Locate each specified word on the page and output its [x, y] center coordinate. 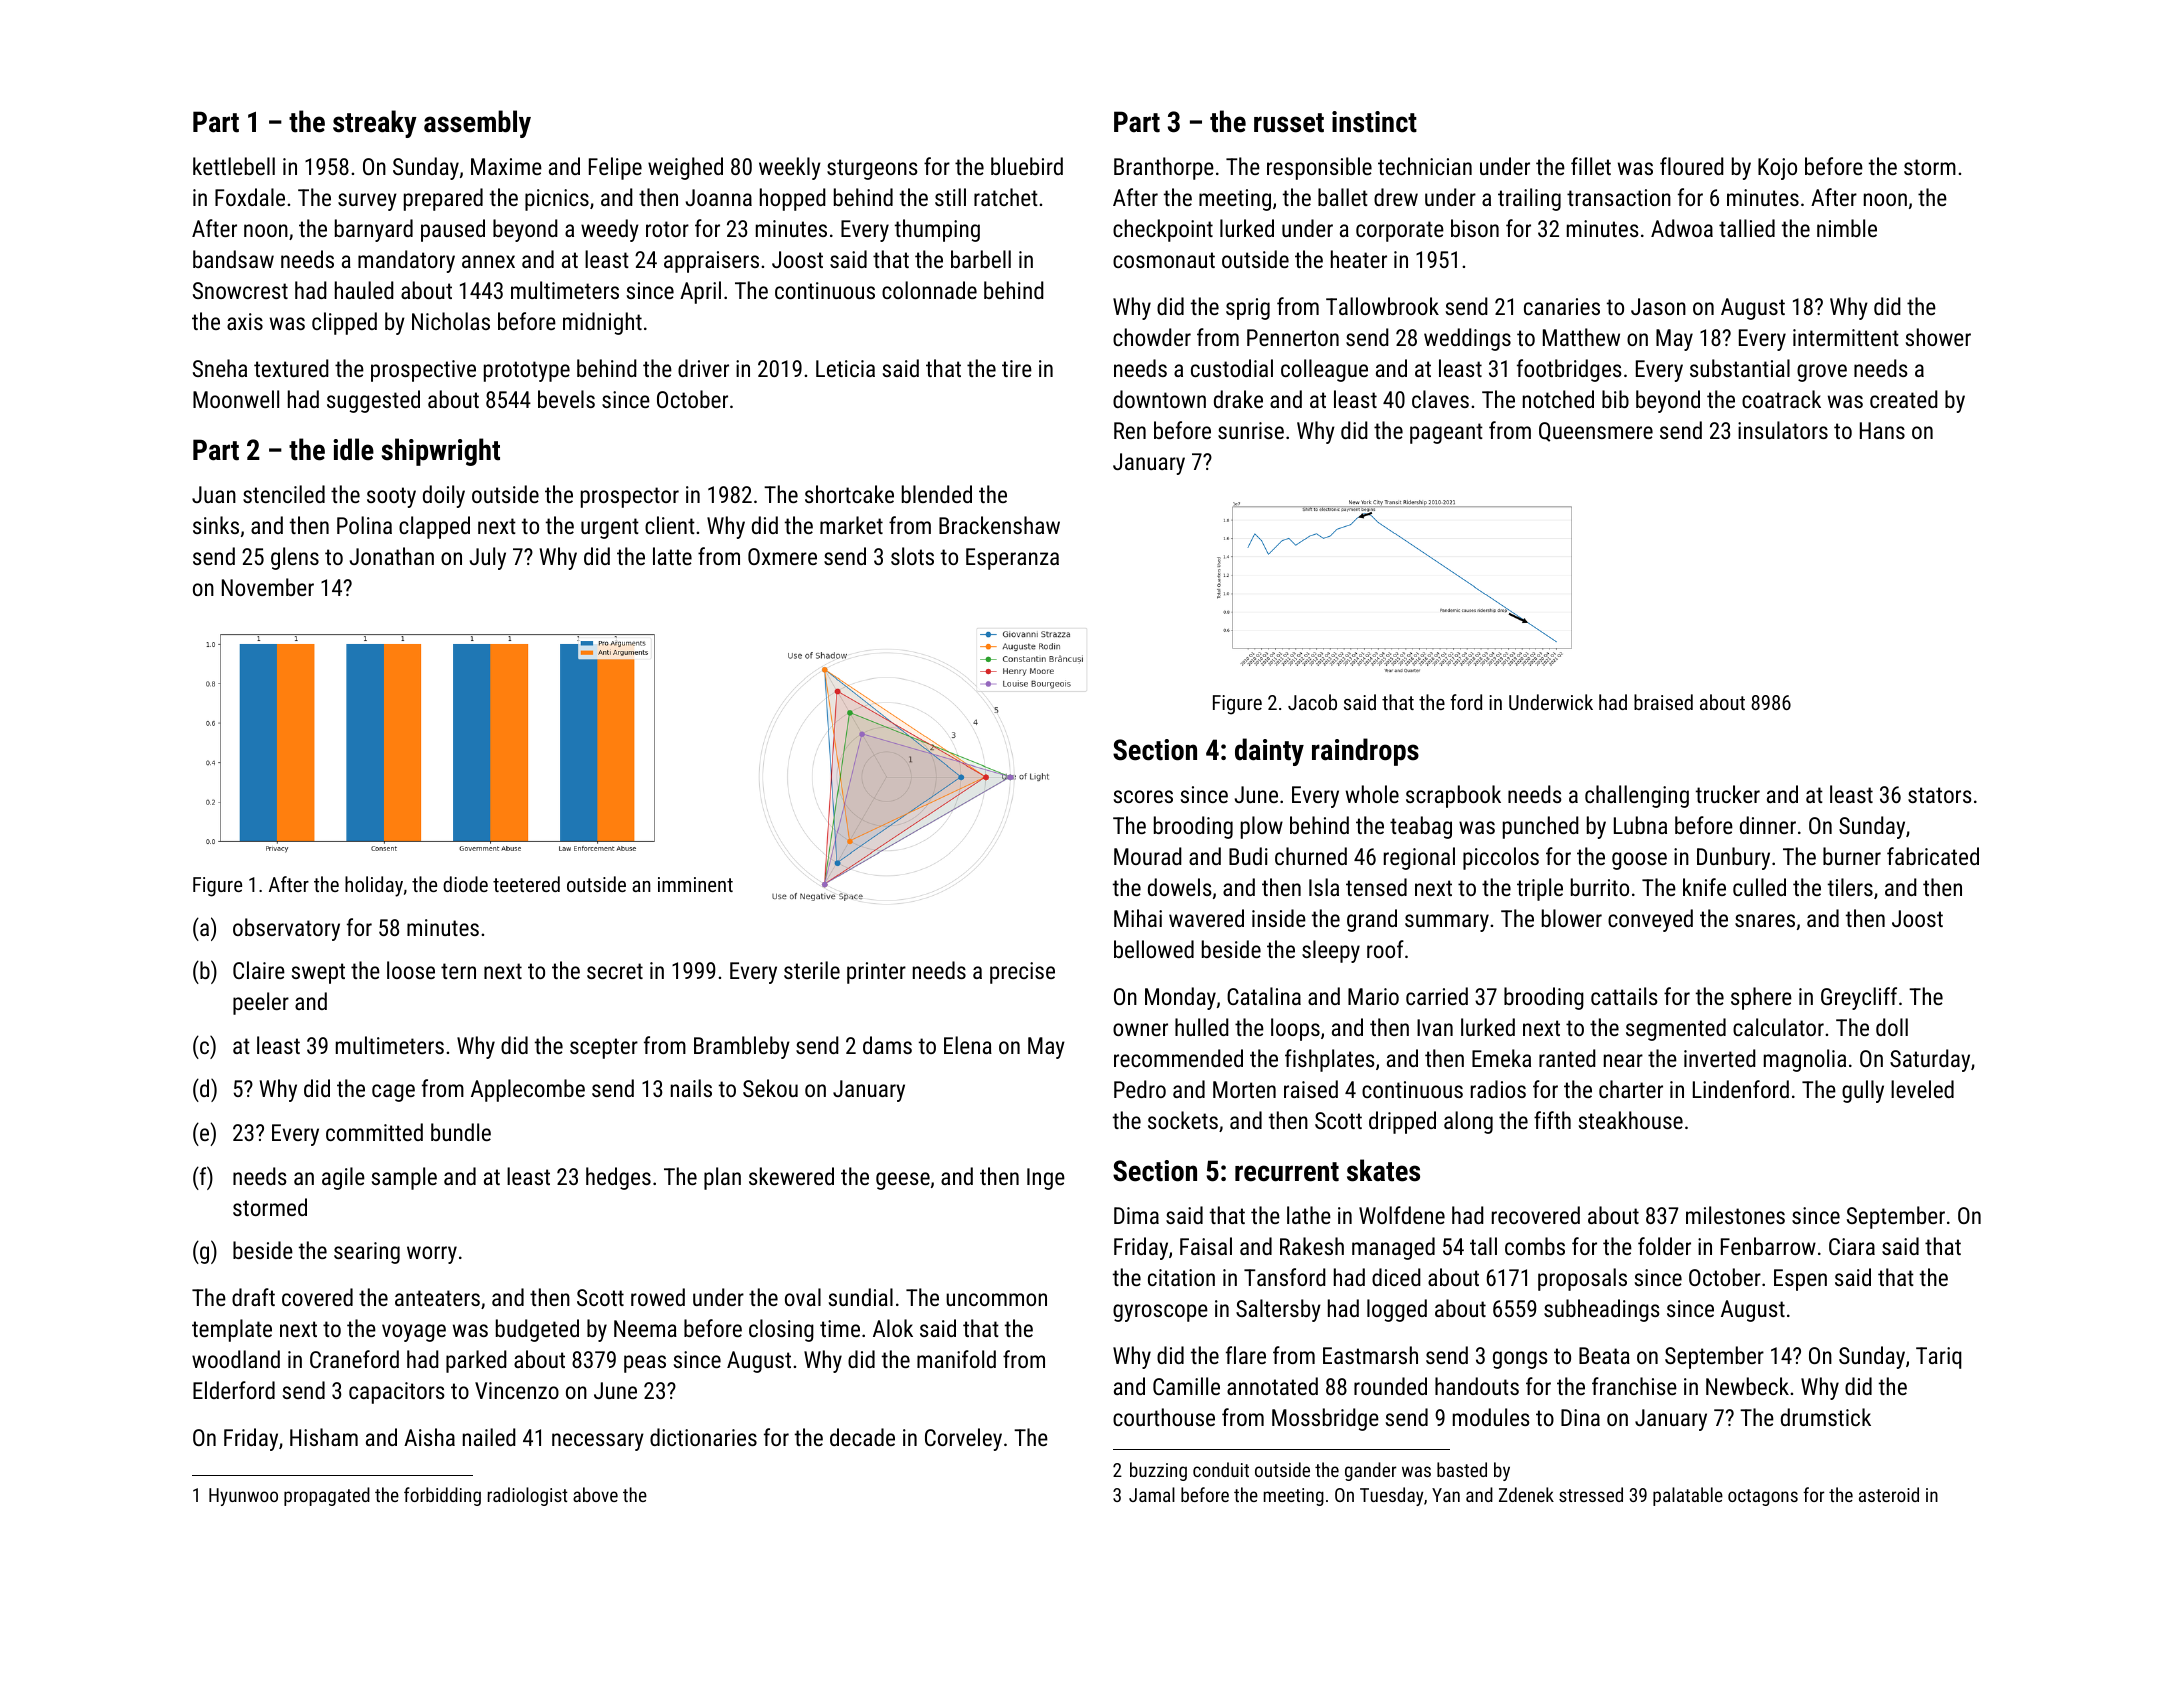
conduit [1221, 1469]
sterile [812, 970]
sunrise [1251, 430]
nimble [1847, 228]
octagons [1763, 1497]
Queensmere [1596, 432]
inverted [1720, 1058]
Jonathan [392, 556]
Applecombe [528, 1090]
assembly [477, 124]
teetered [526, 884]
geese [903, 1181]
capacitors [397, 1393]
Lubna [1640, 825]
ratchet [1006, 197]
